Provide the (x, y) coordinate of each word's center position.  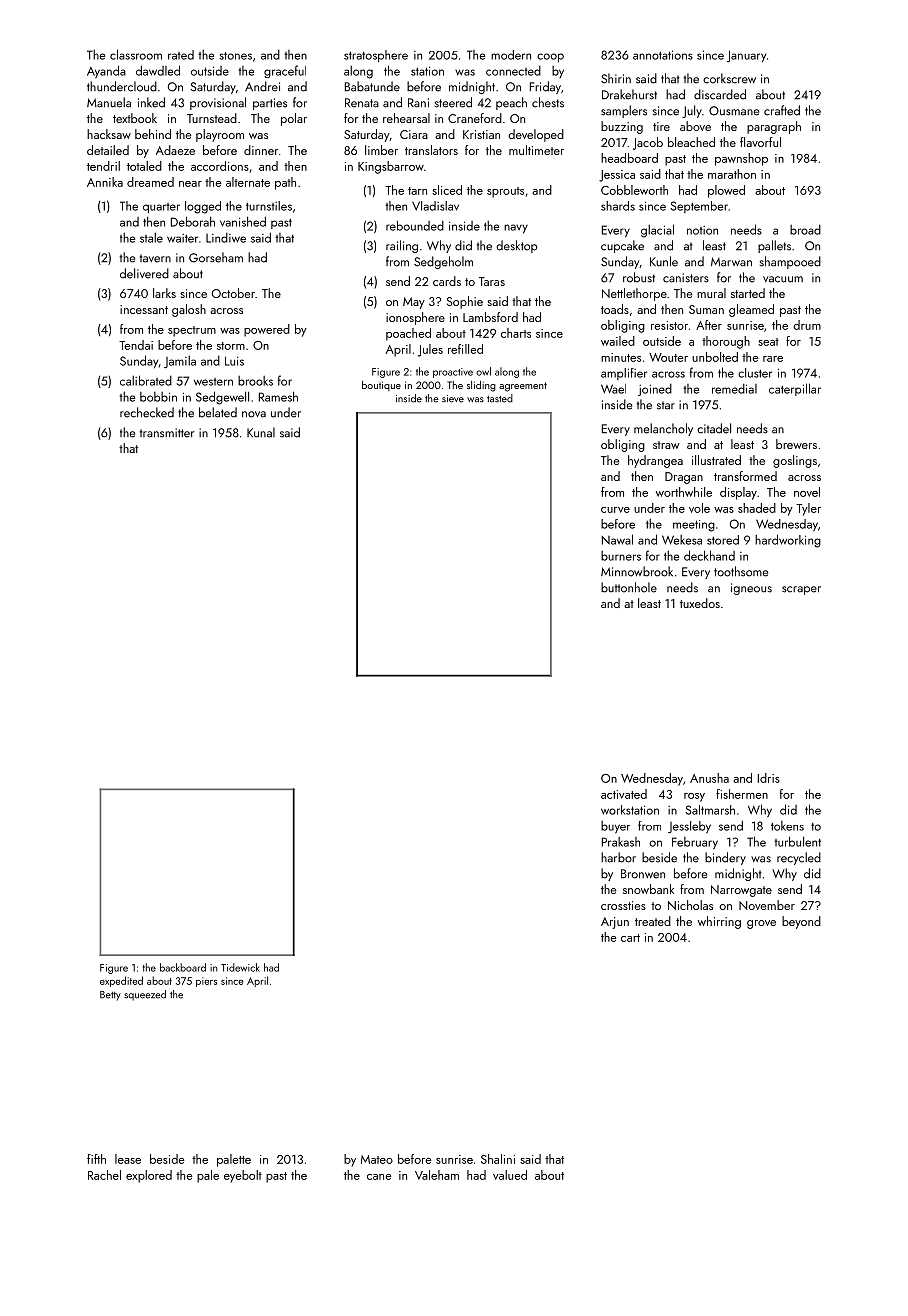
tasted (500, 398)
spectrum (192, 331)
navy (516, 229)
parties (270, 104)
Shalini (498, 1159)
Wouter (668, 357)
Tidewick (240, 967)
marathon (732, 174)
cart (630, 938)
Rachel (104, 1175)
